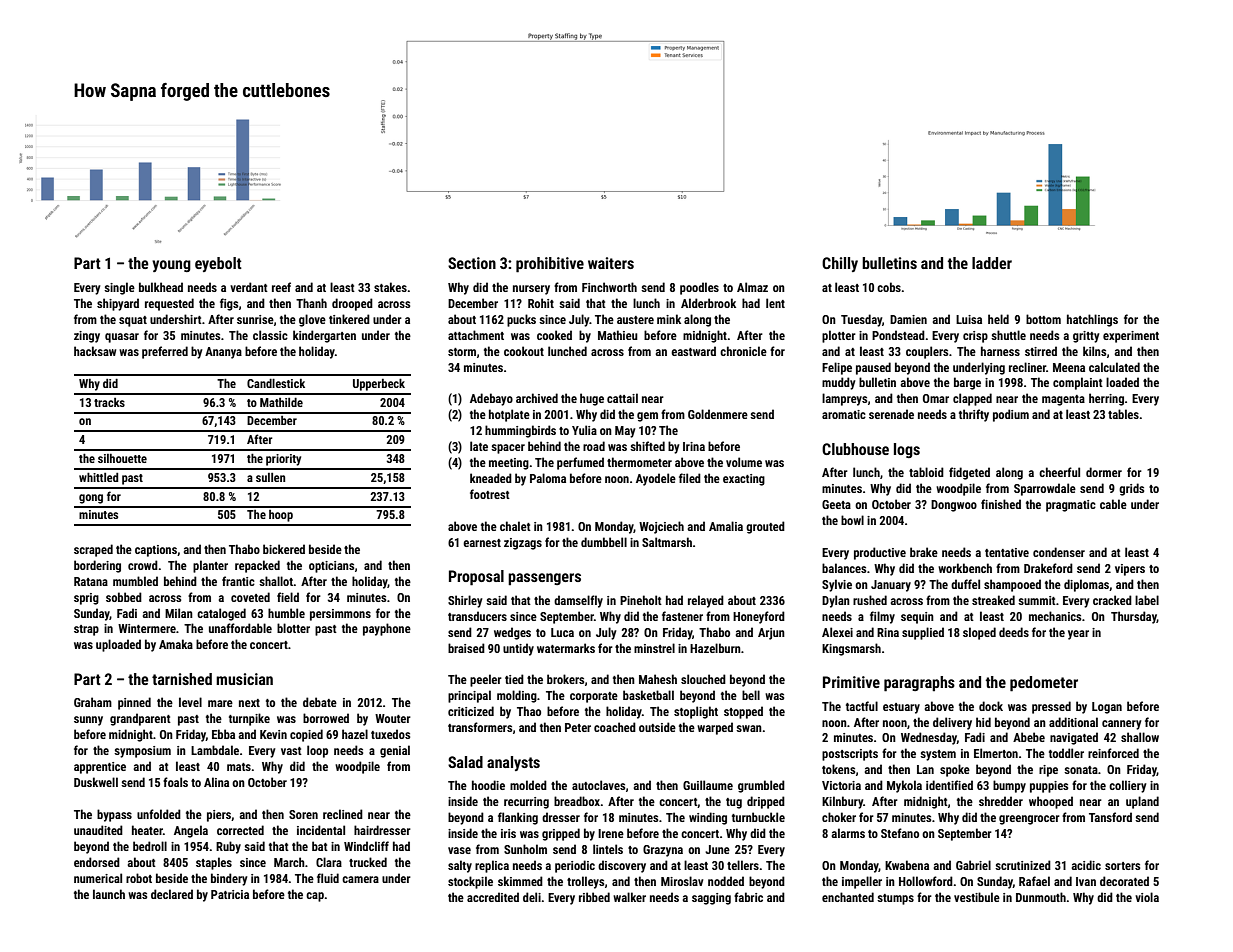 This screenshot has height=952, width=1233. Describe the element at coordinates (171, 266) in the screenshot. I see `young` at that location.
